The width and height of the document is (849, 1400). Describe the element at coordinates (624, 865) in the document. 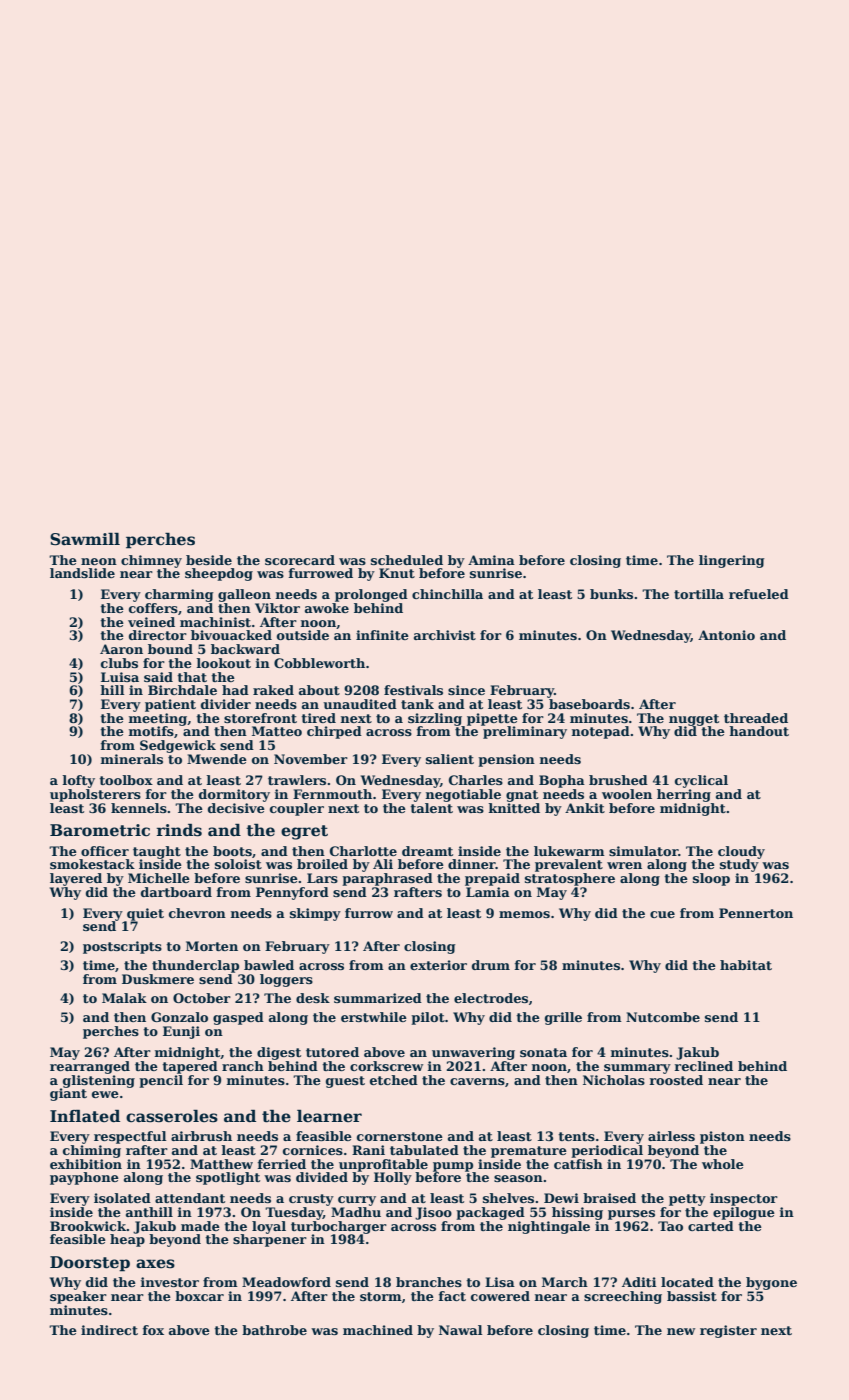

I see `wren` at that location.
